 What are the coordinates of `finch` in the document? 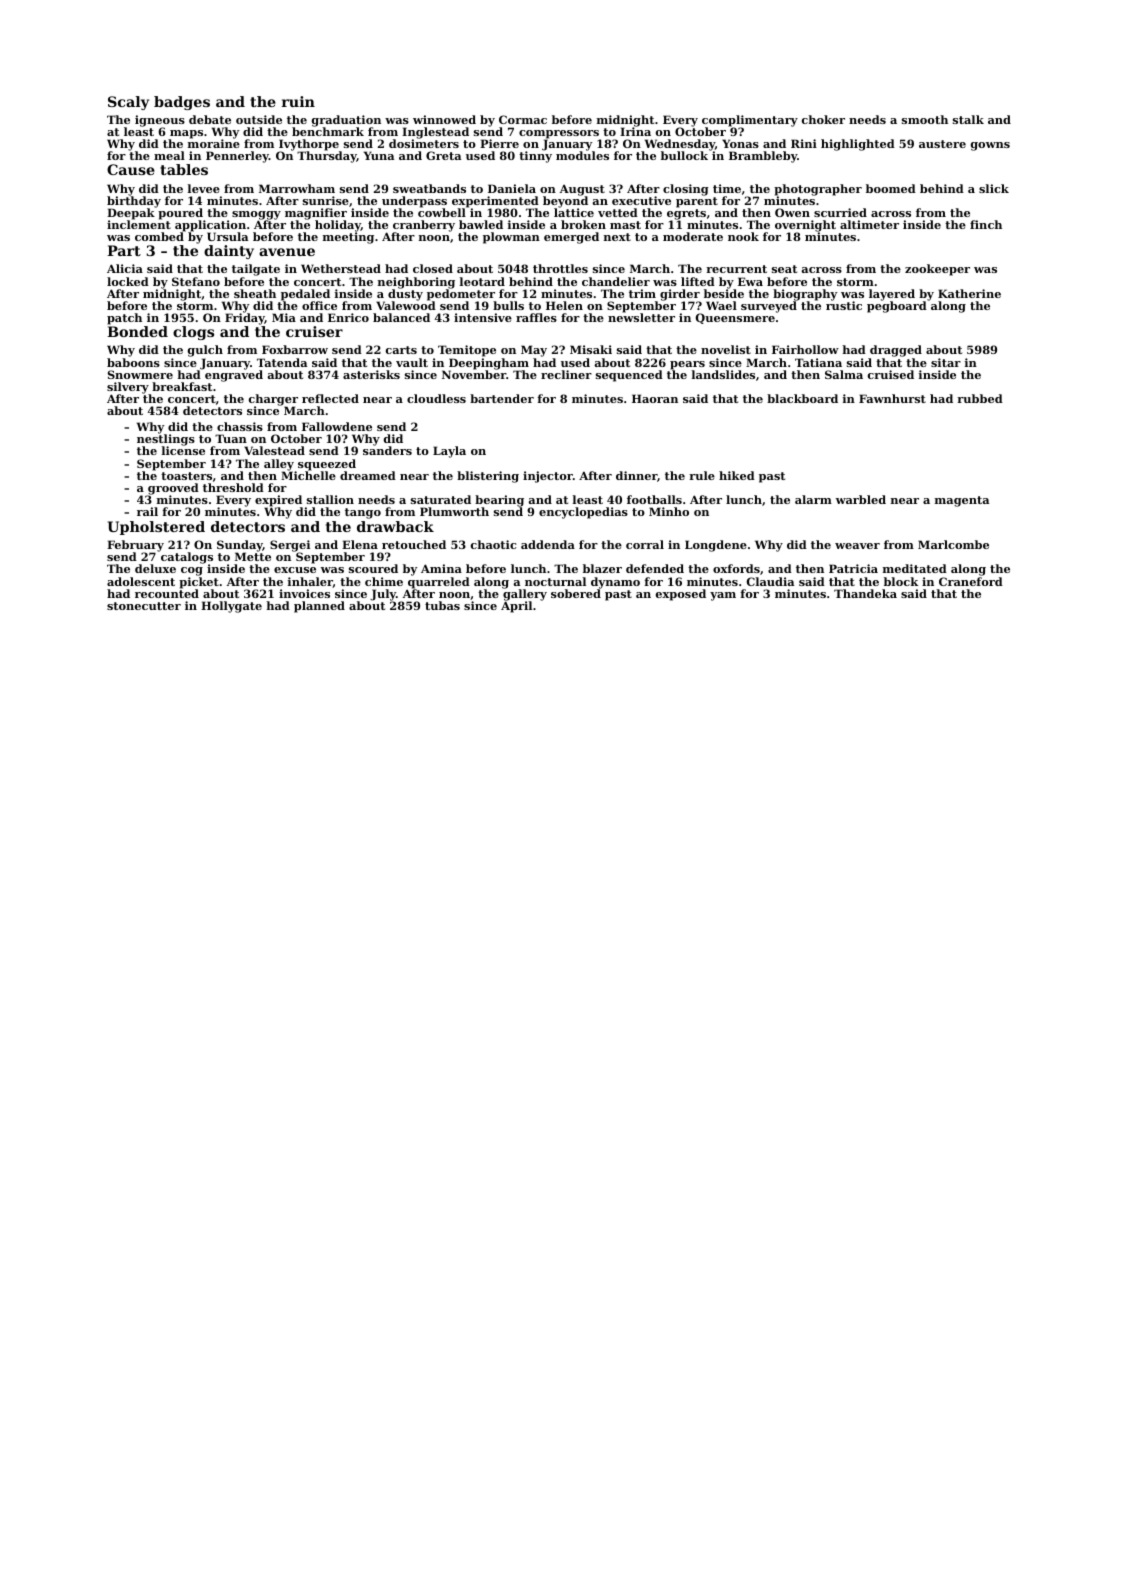 It's located at (986, 224).
